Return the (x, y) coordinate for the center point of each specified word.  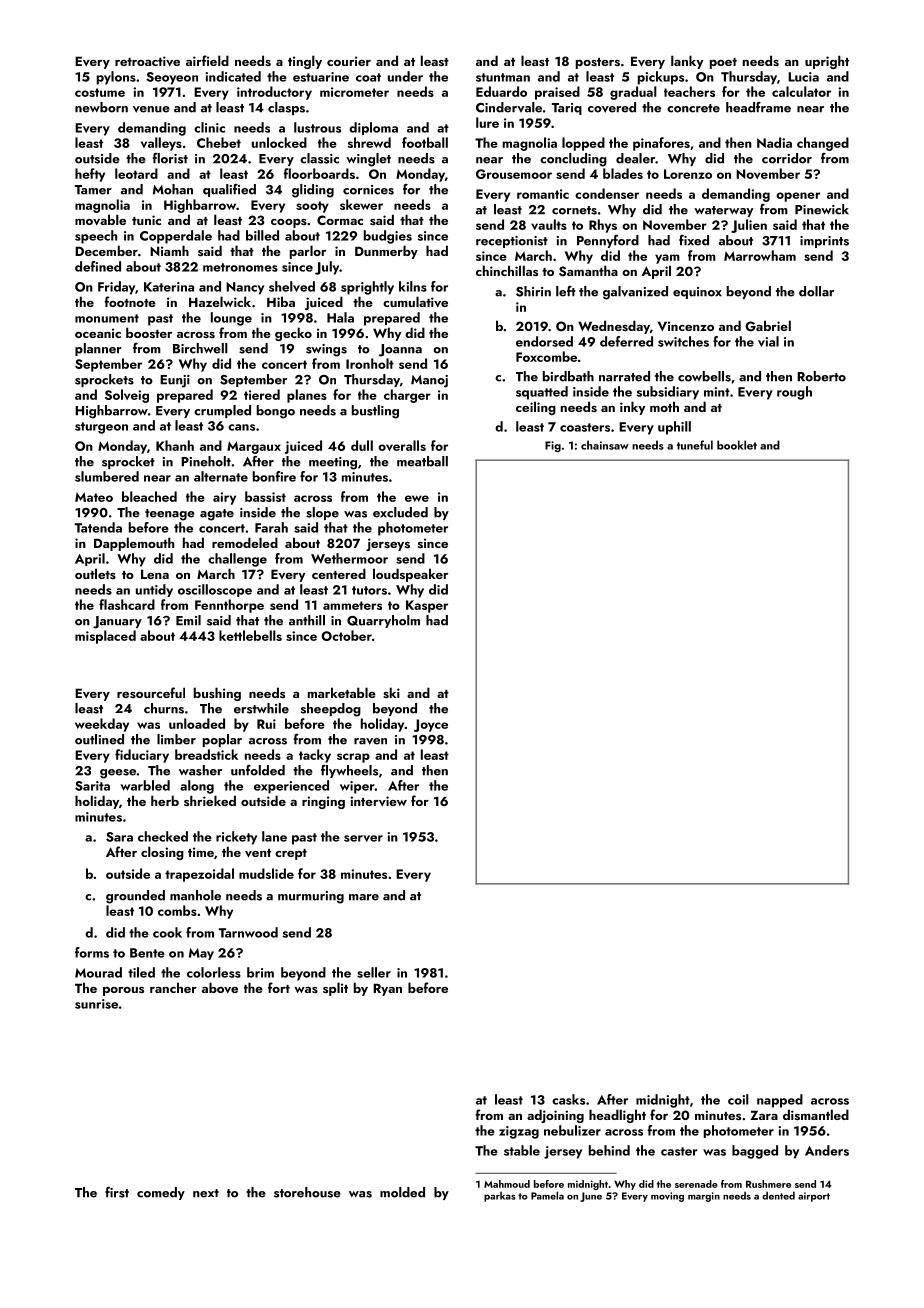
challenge (237, 560)
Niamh (169, 250)
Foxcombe (546, 356)
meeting (333, 463)
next (206, 1193)
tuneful (695, 445)
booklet (737, 445)
